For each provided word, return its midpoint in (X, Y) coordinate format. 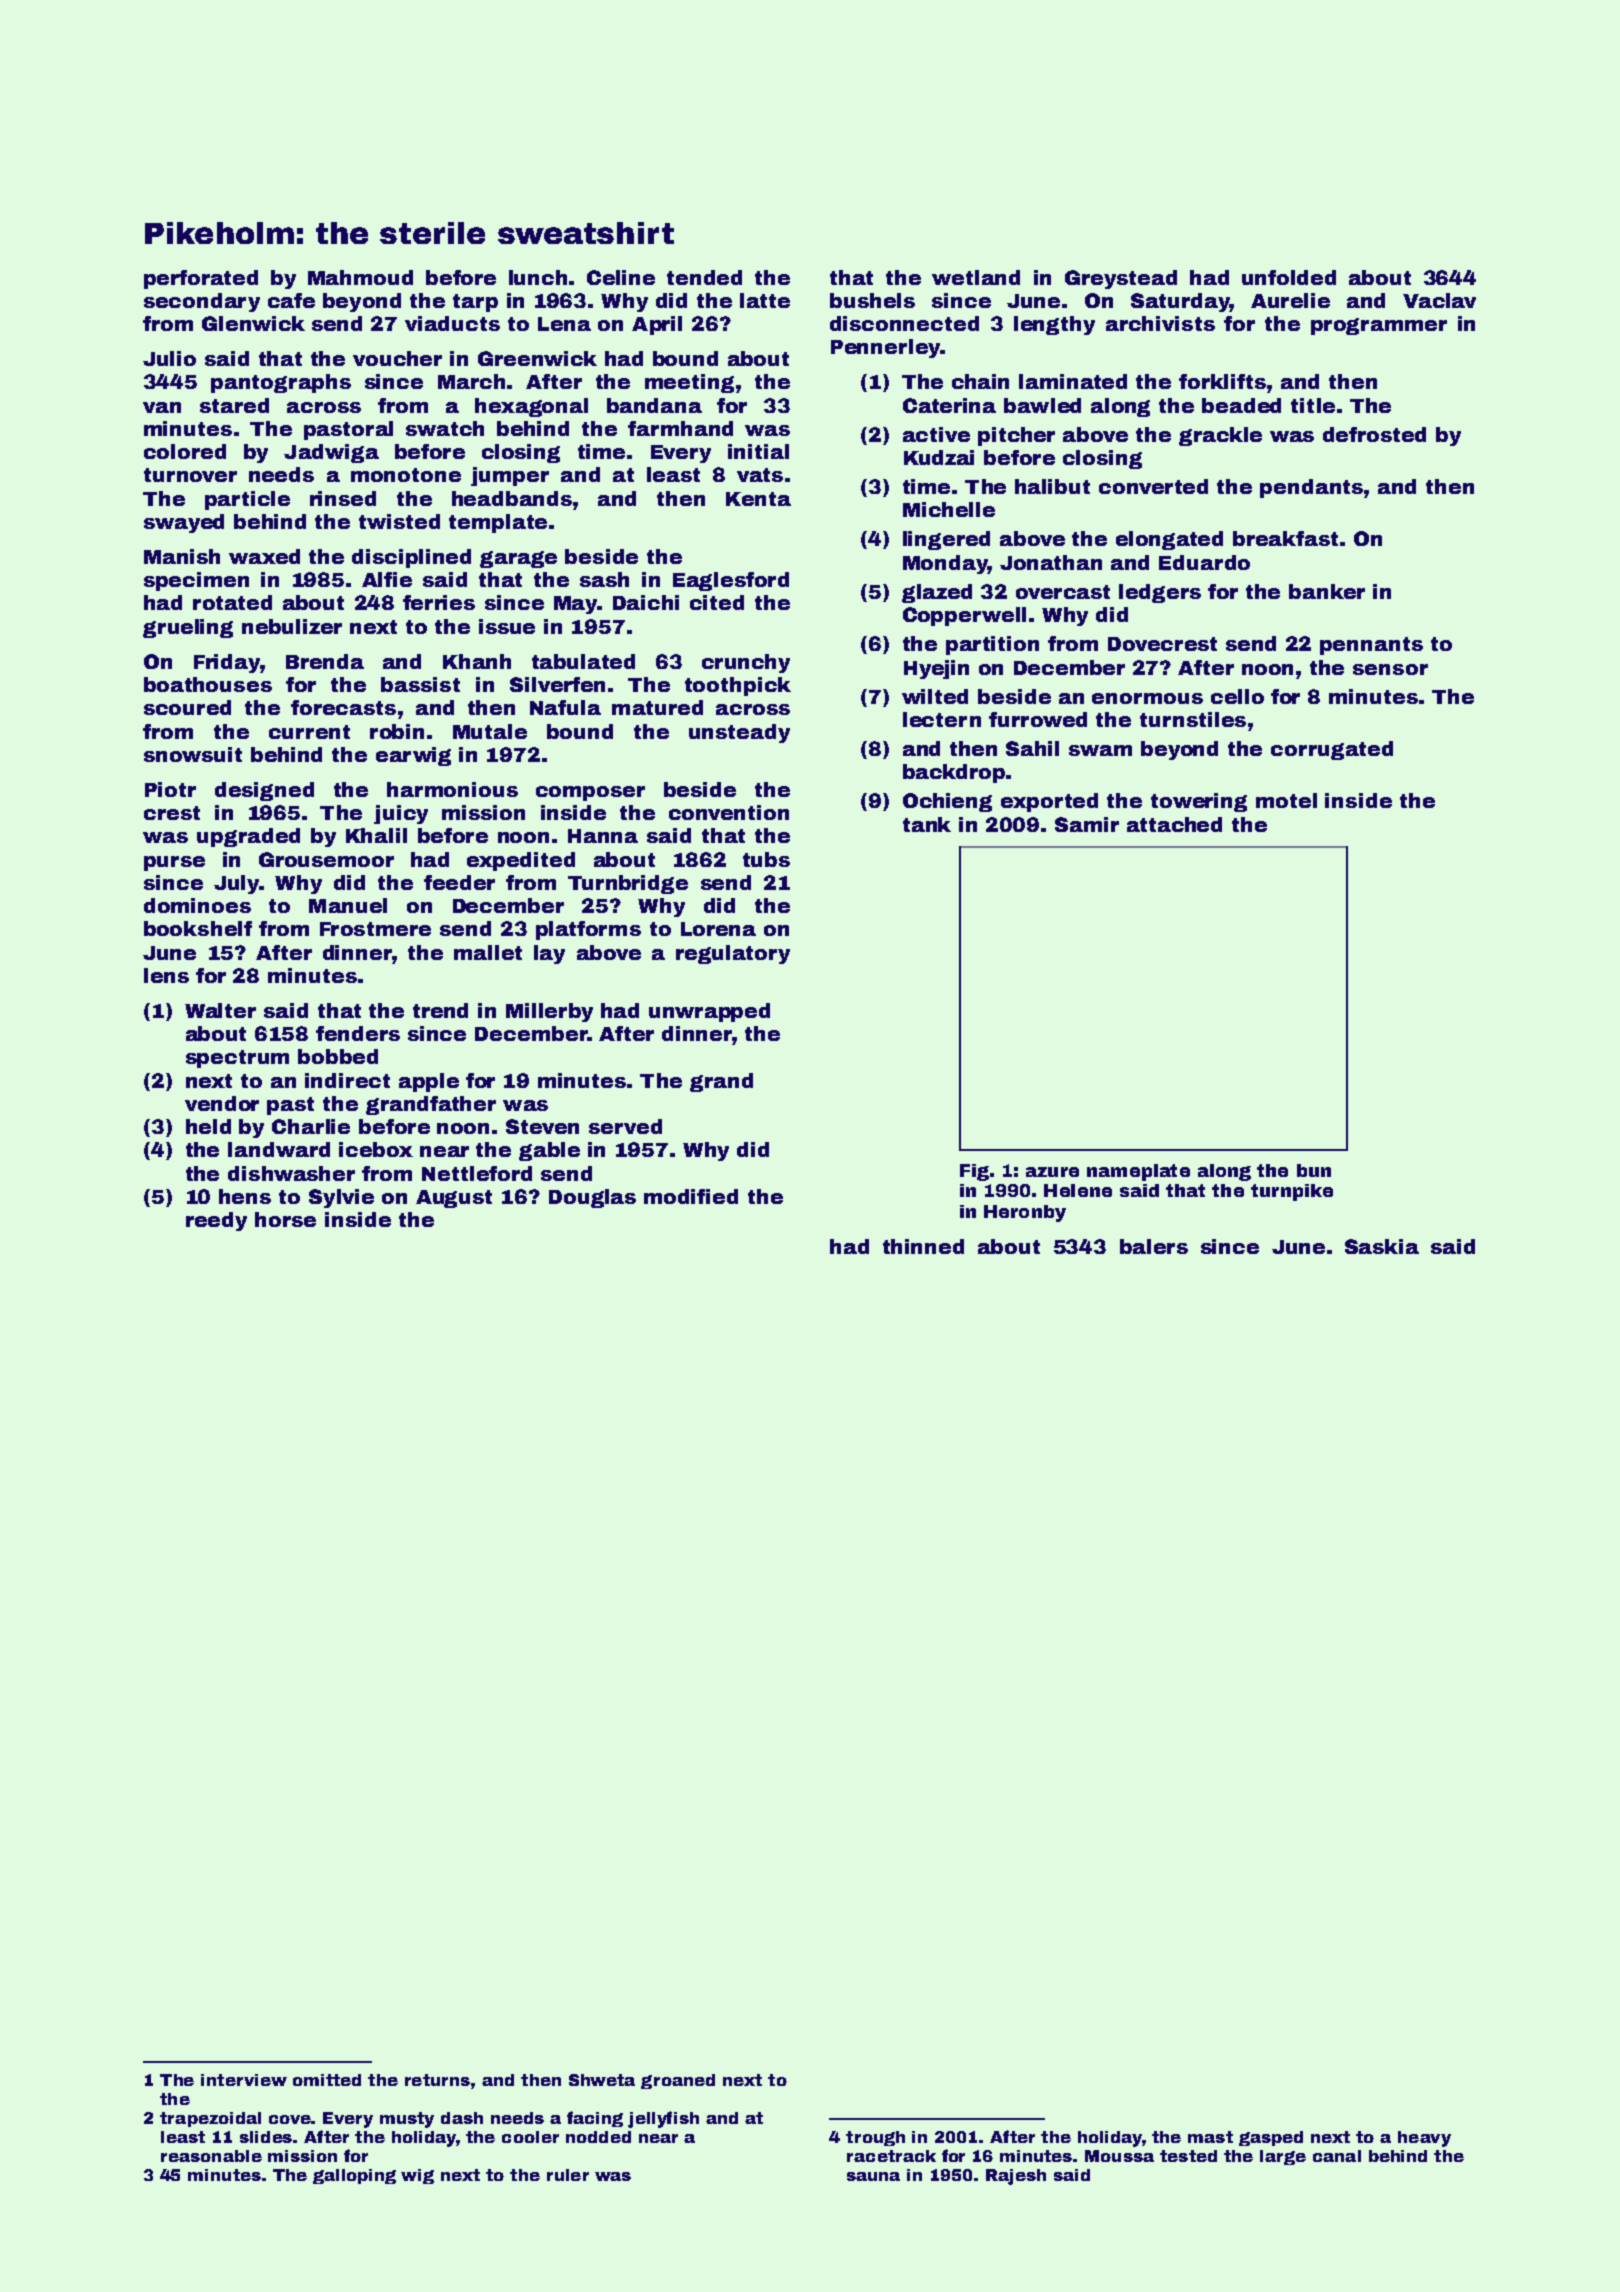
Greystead (1121, 279)
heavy (1424, 2139)
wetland (976, 277)
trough (875, 2138)
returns (437, 2080)
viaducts (452, 323)
